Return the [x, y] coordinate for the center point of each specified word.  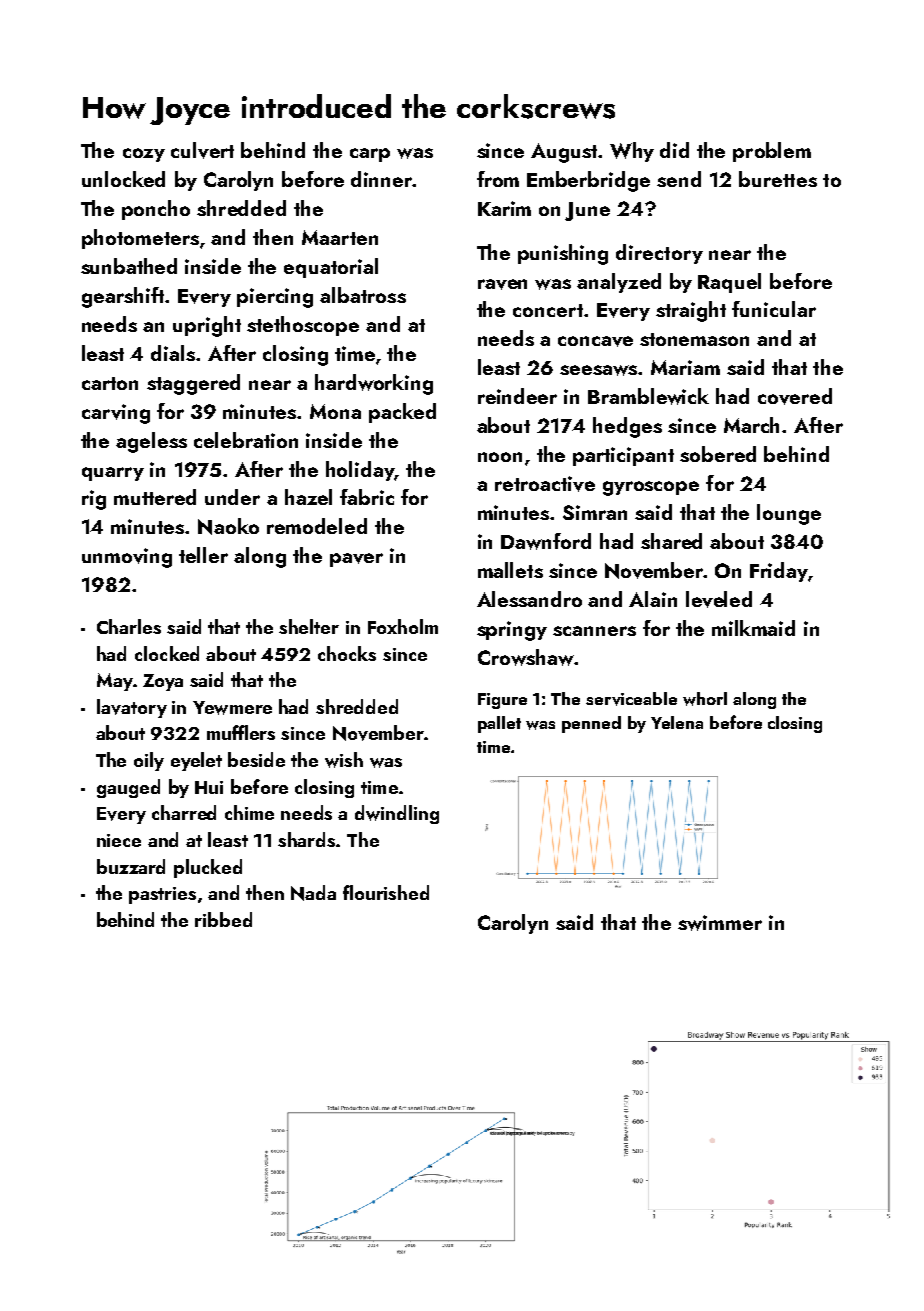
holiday [360, 471]
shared [671, 541]
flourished [386, 892]
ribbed [223, 919]
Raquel [729, 283]
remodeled [317, 526]
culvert [202, 150]
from [498, 179]
